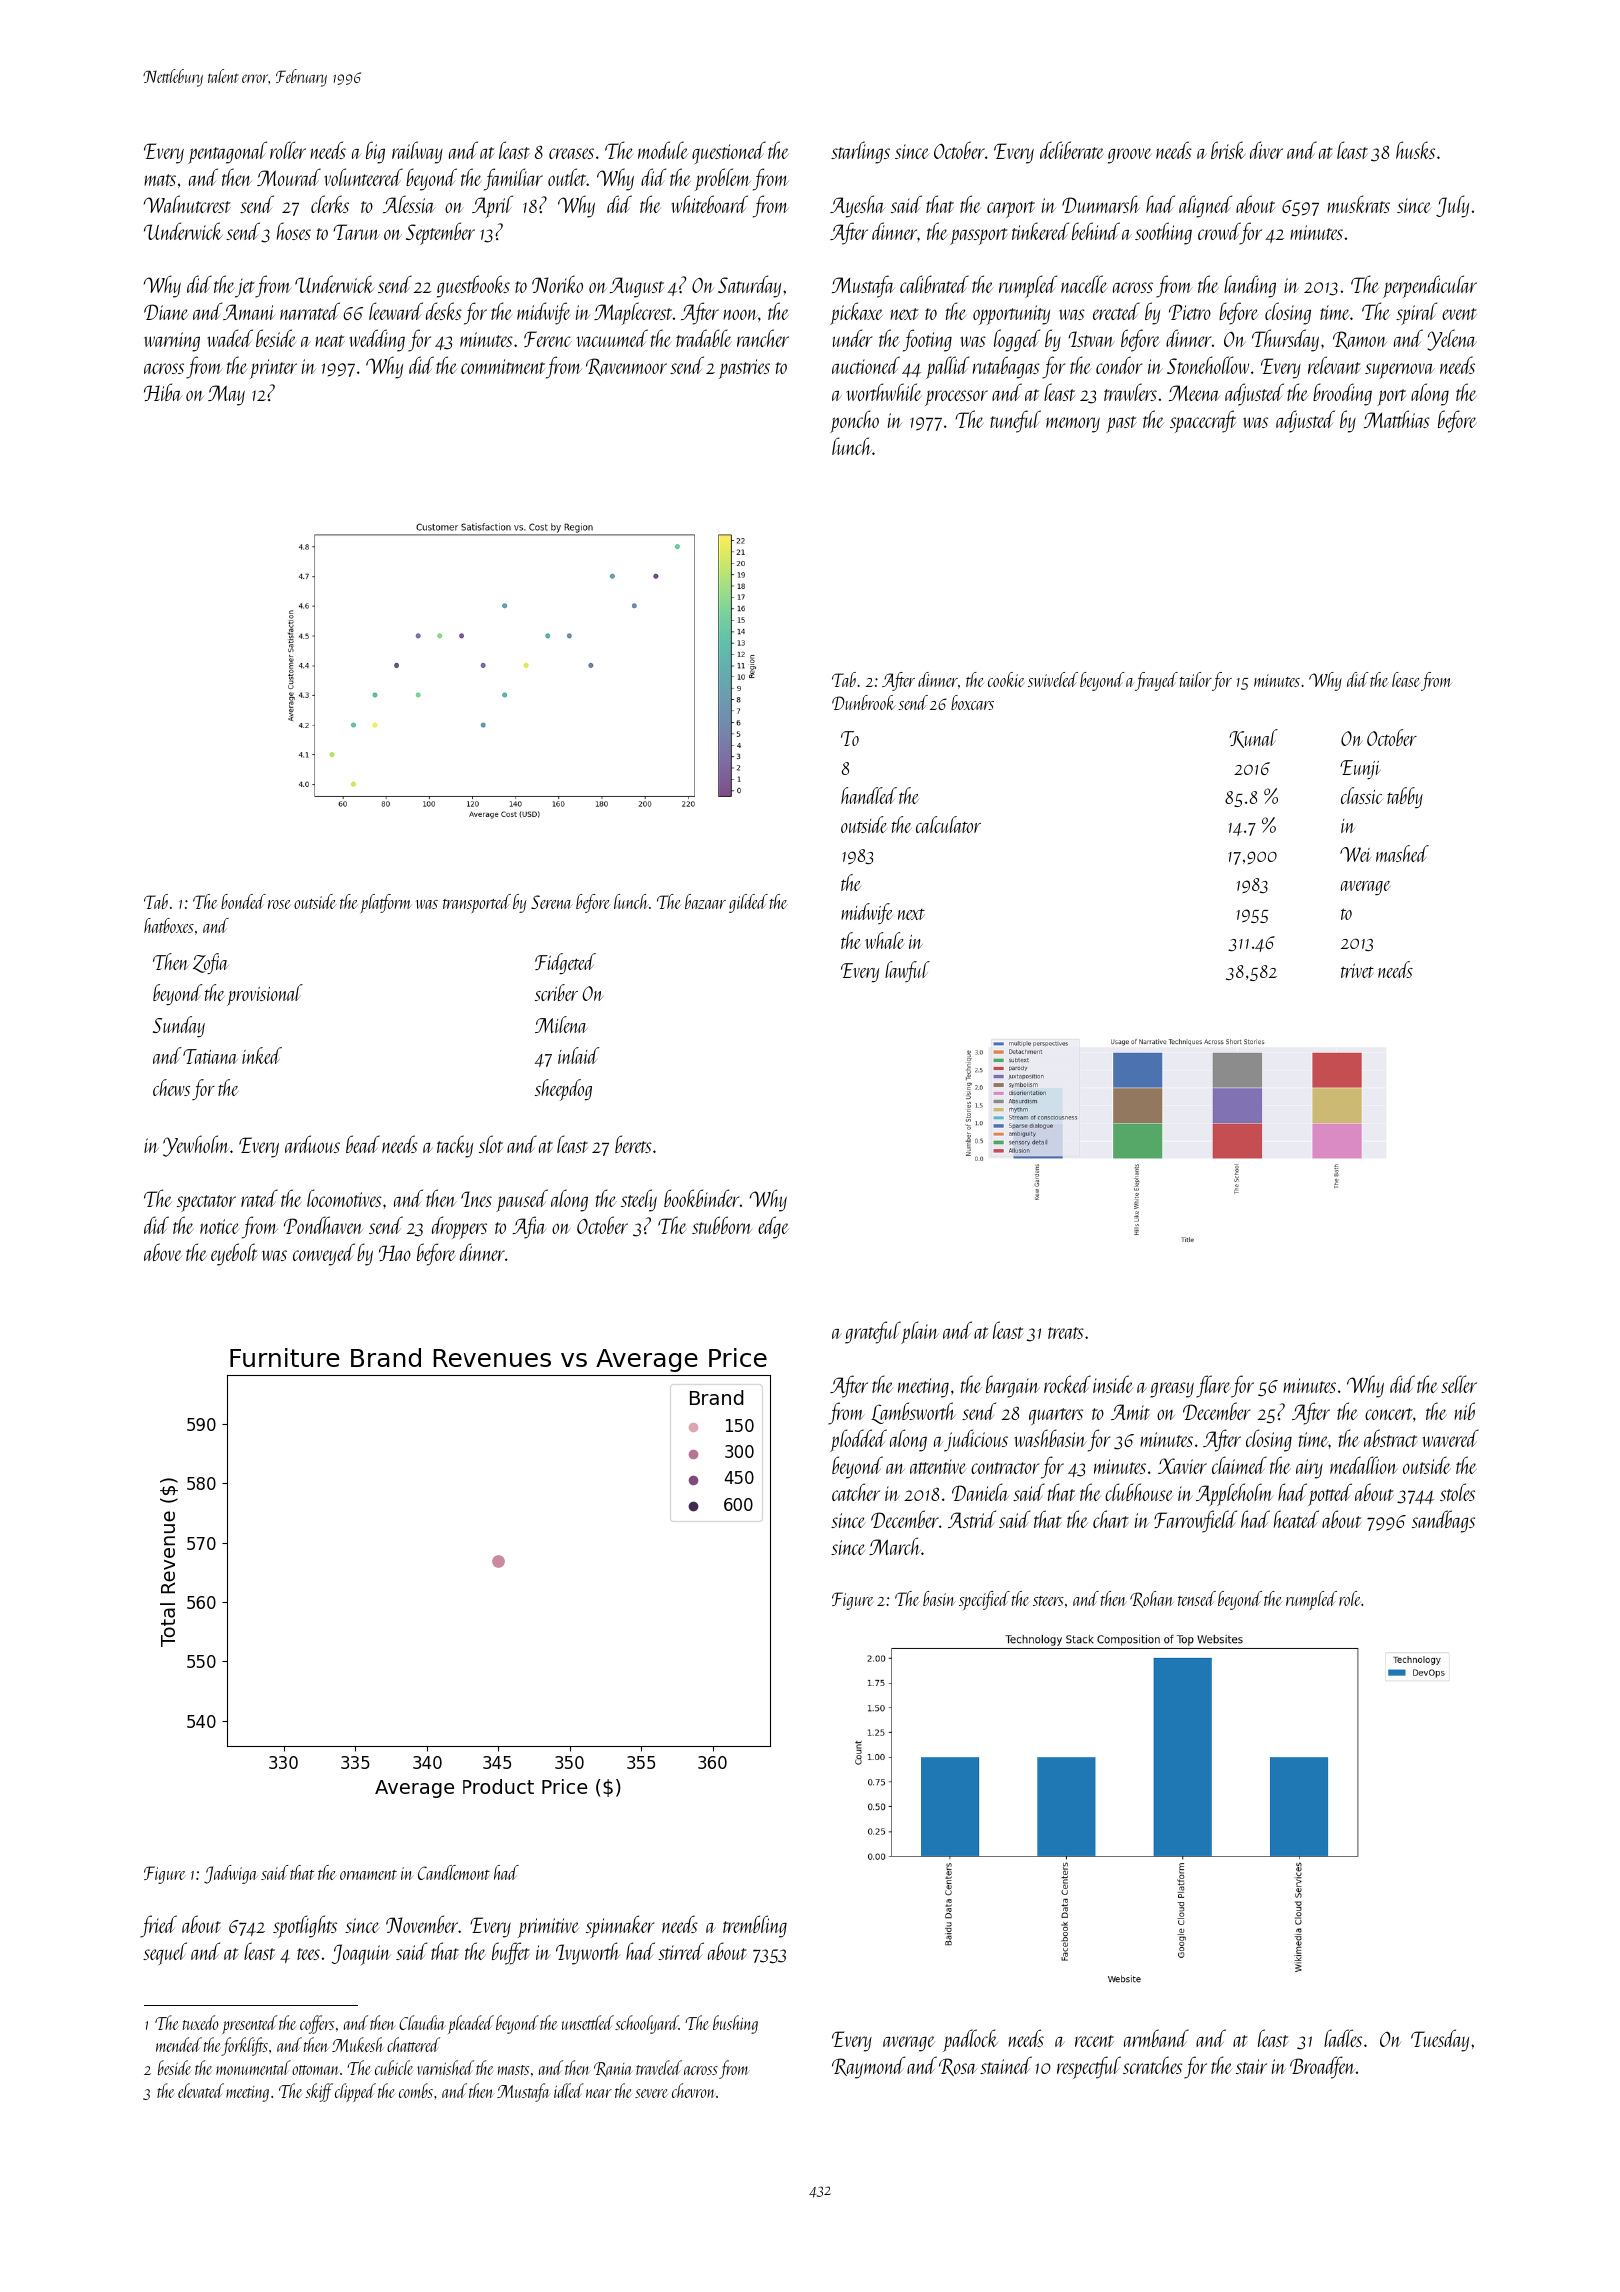 This image has height=2292, width=1620. Describe the element at coordinates (273, 369) in the image. I see `printer` at that location.
